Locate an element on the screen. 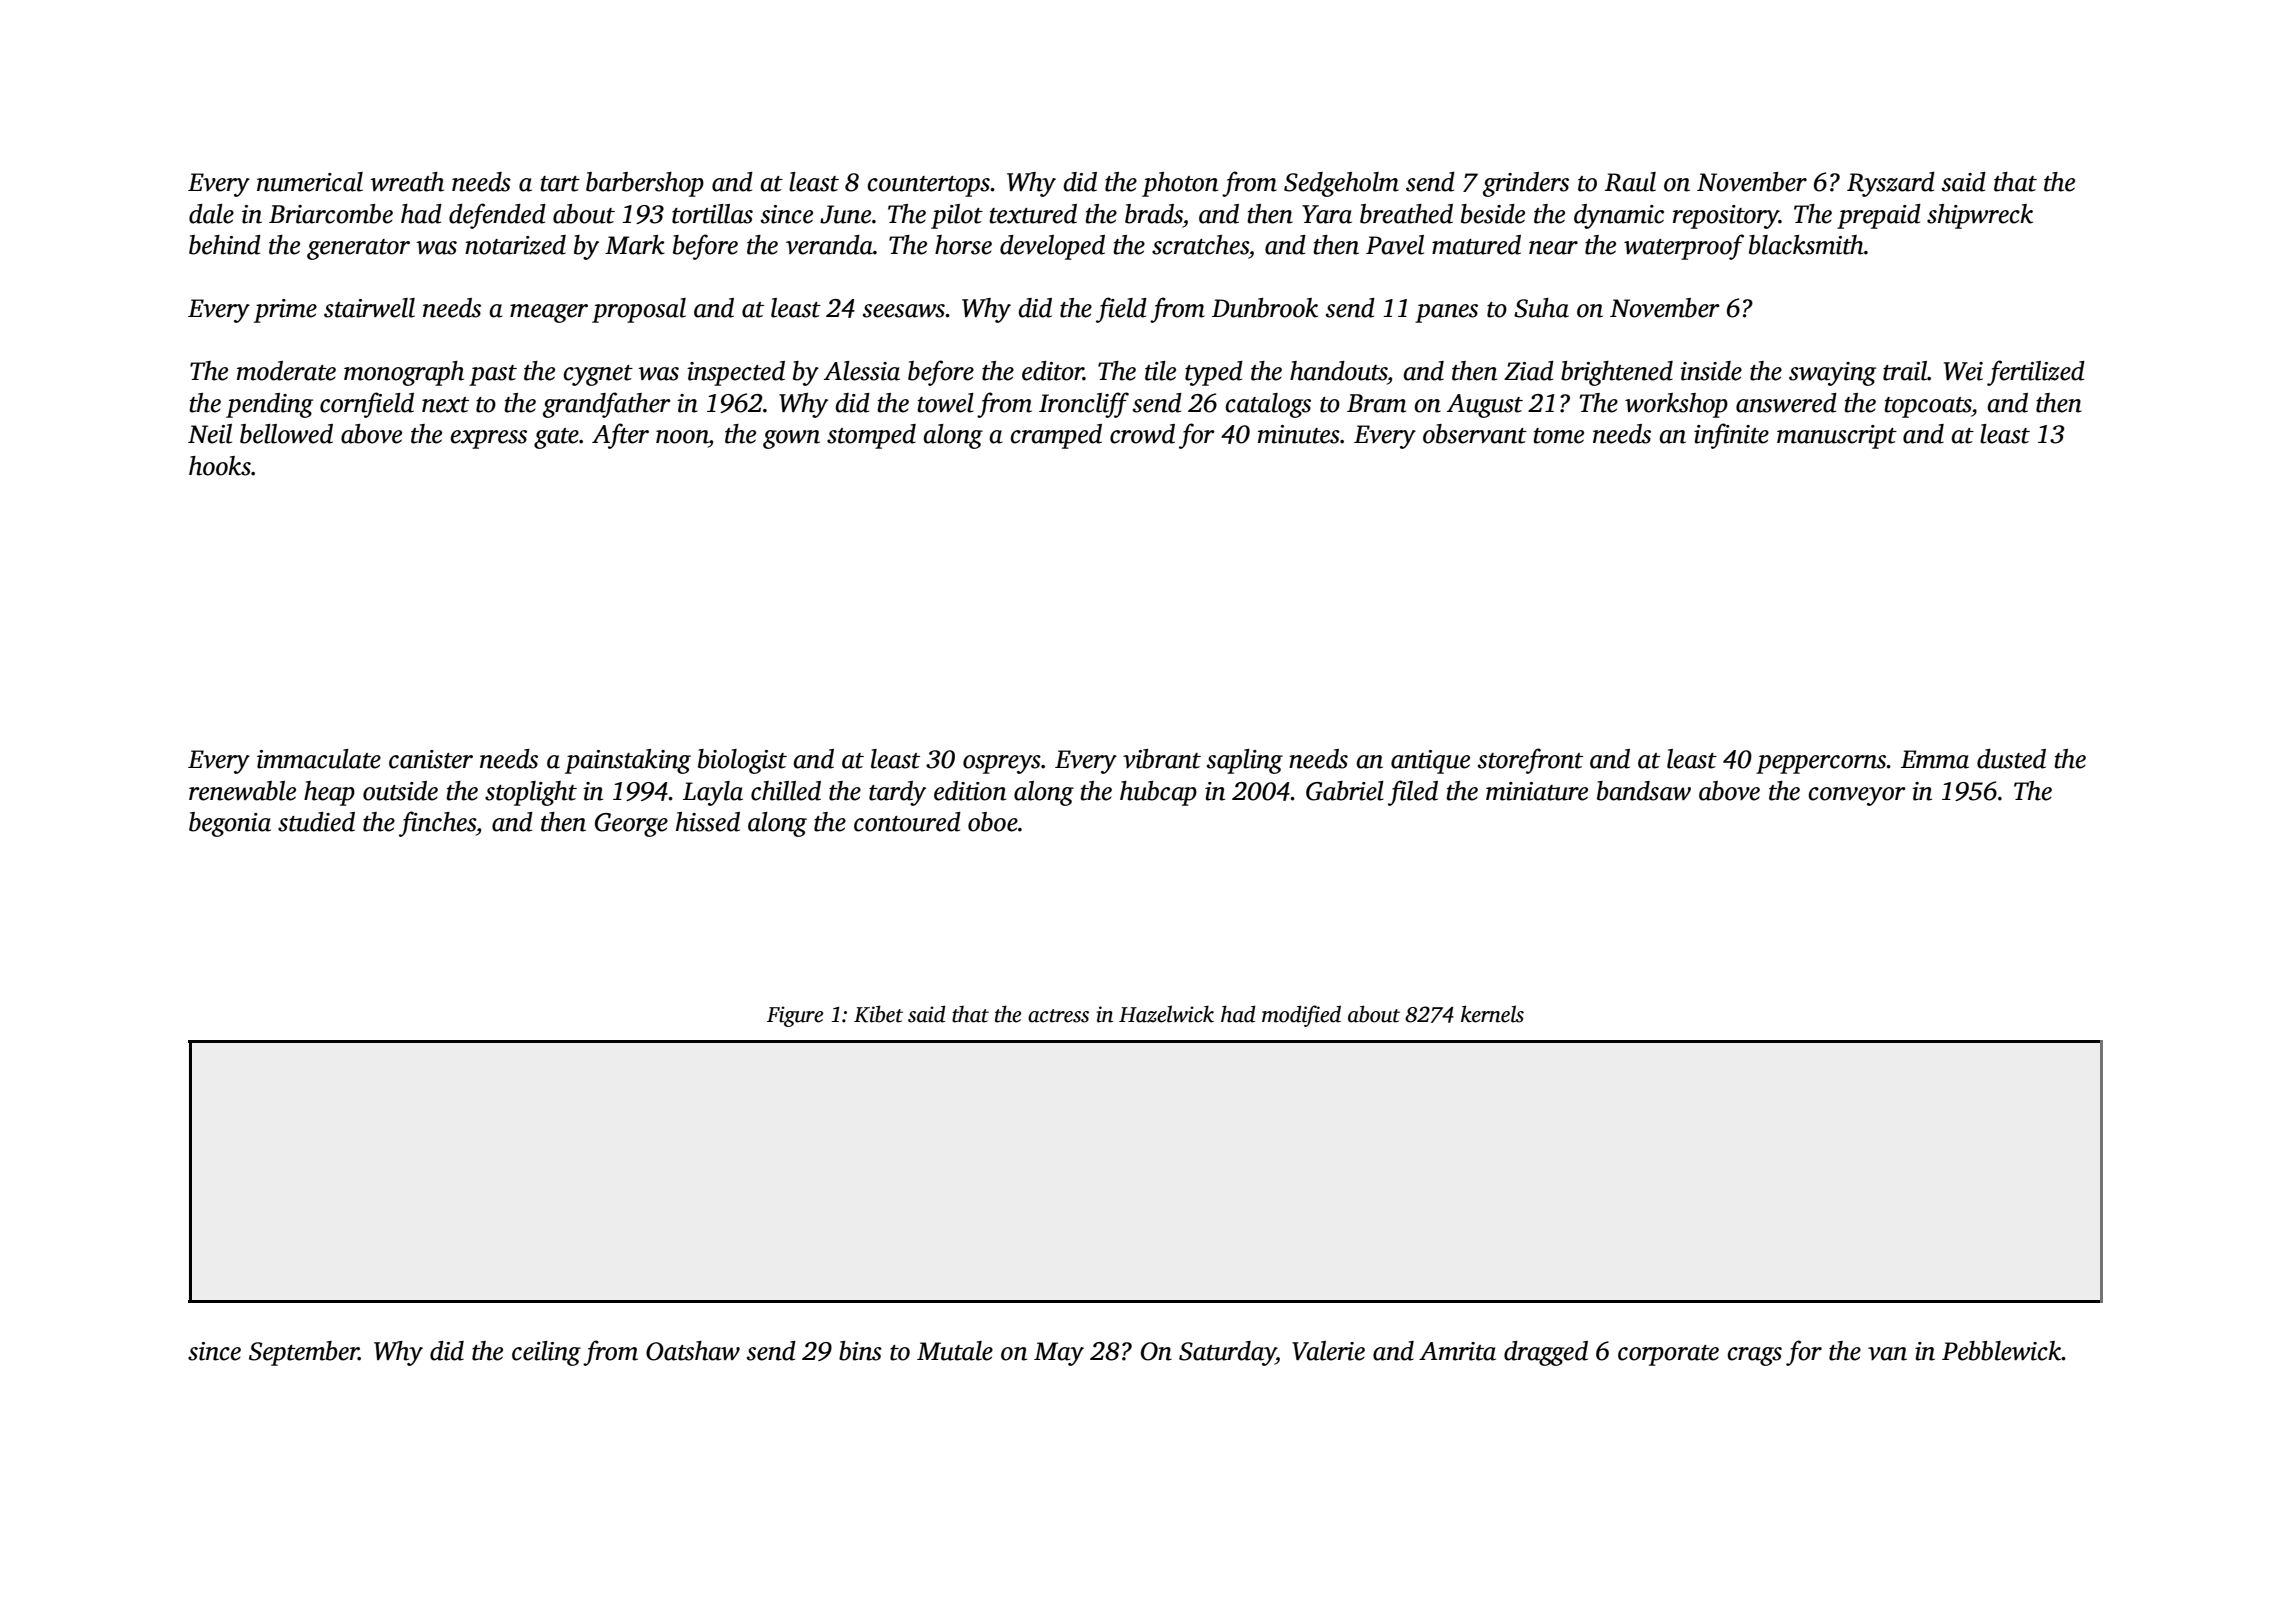  photon is located at coordinates (1180, 184).
